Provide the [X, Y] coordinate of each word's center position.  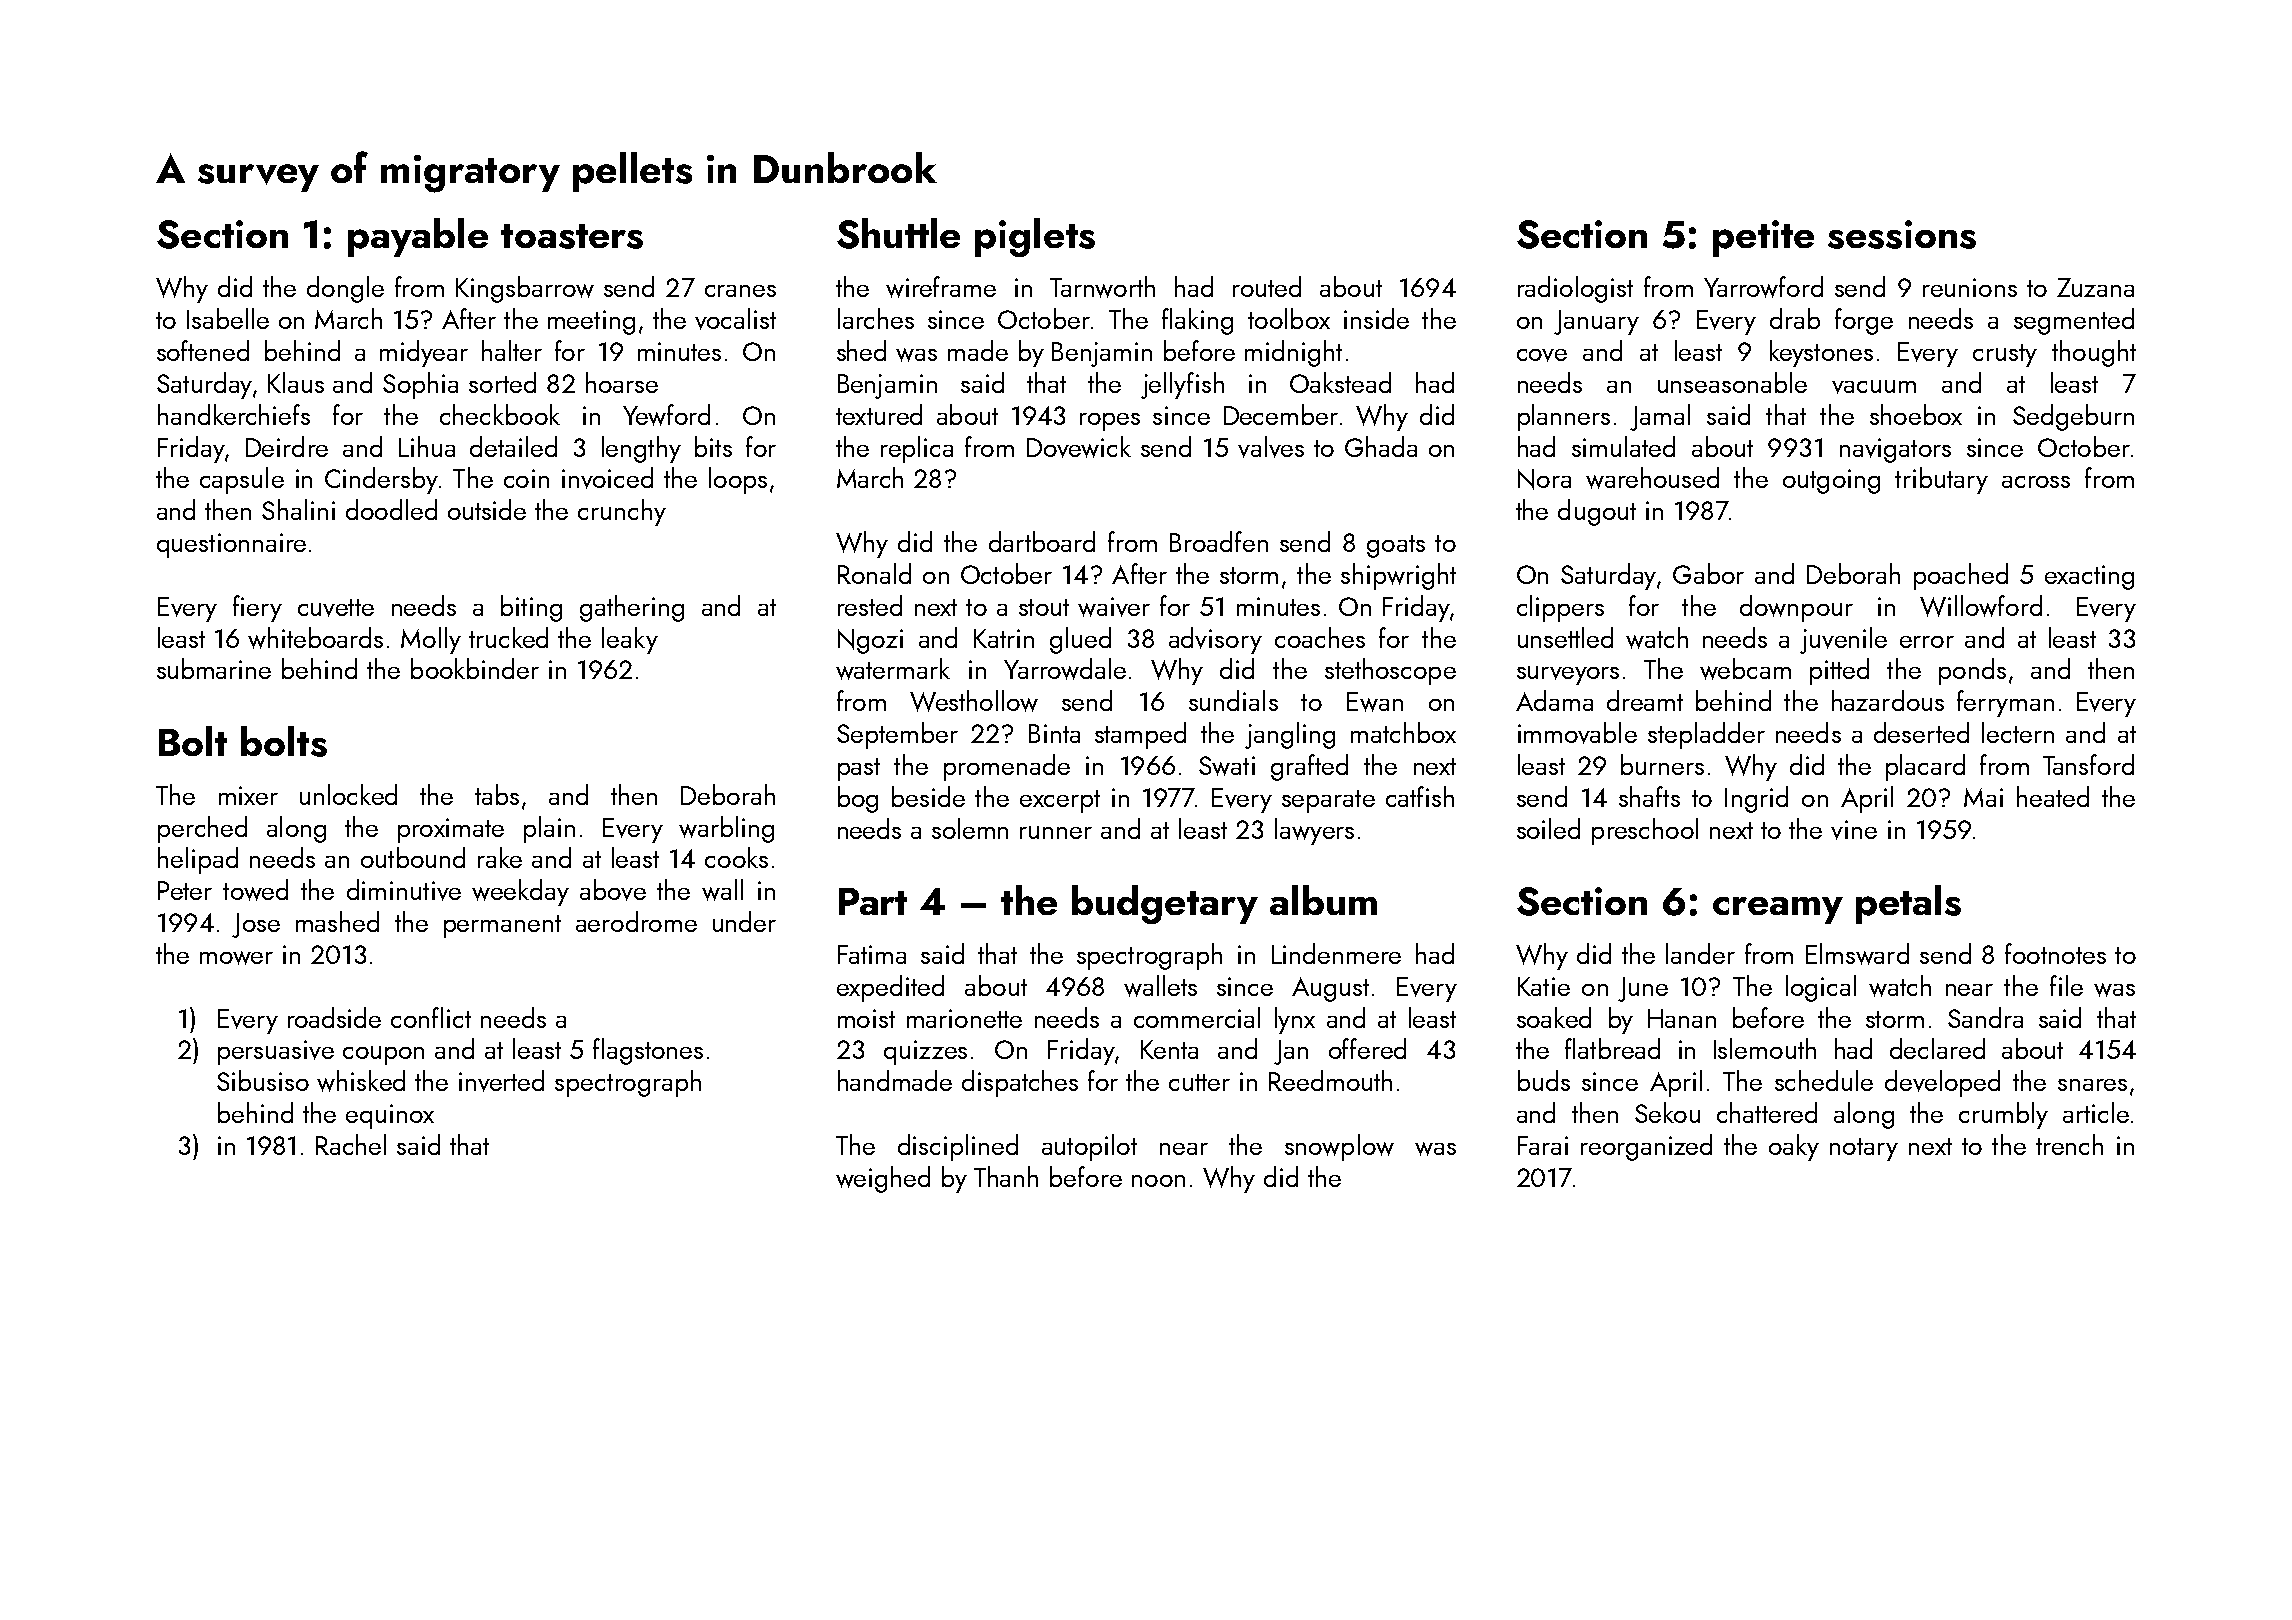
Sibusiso [263, 1080]
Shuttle [898, 233]
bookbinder [475, 668]
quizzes [925, 1052]
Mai [1983, 797]
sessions [1902, 234]
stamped [1140, 735]
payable [418, 237]
